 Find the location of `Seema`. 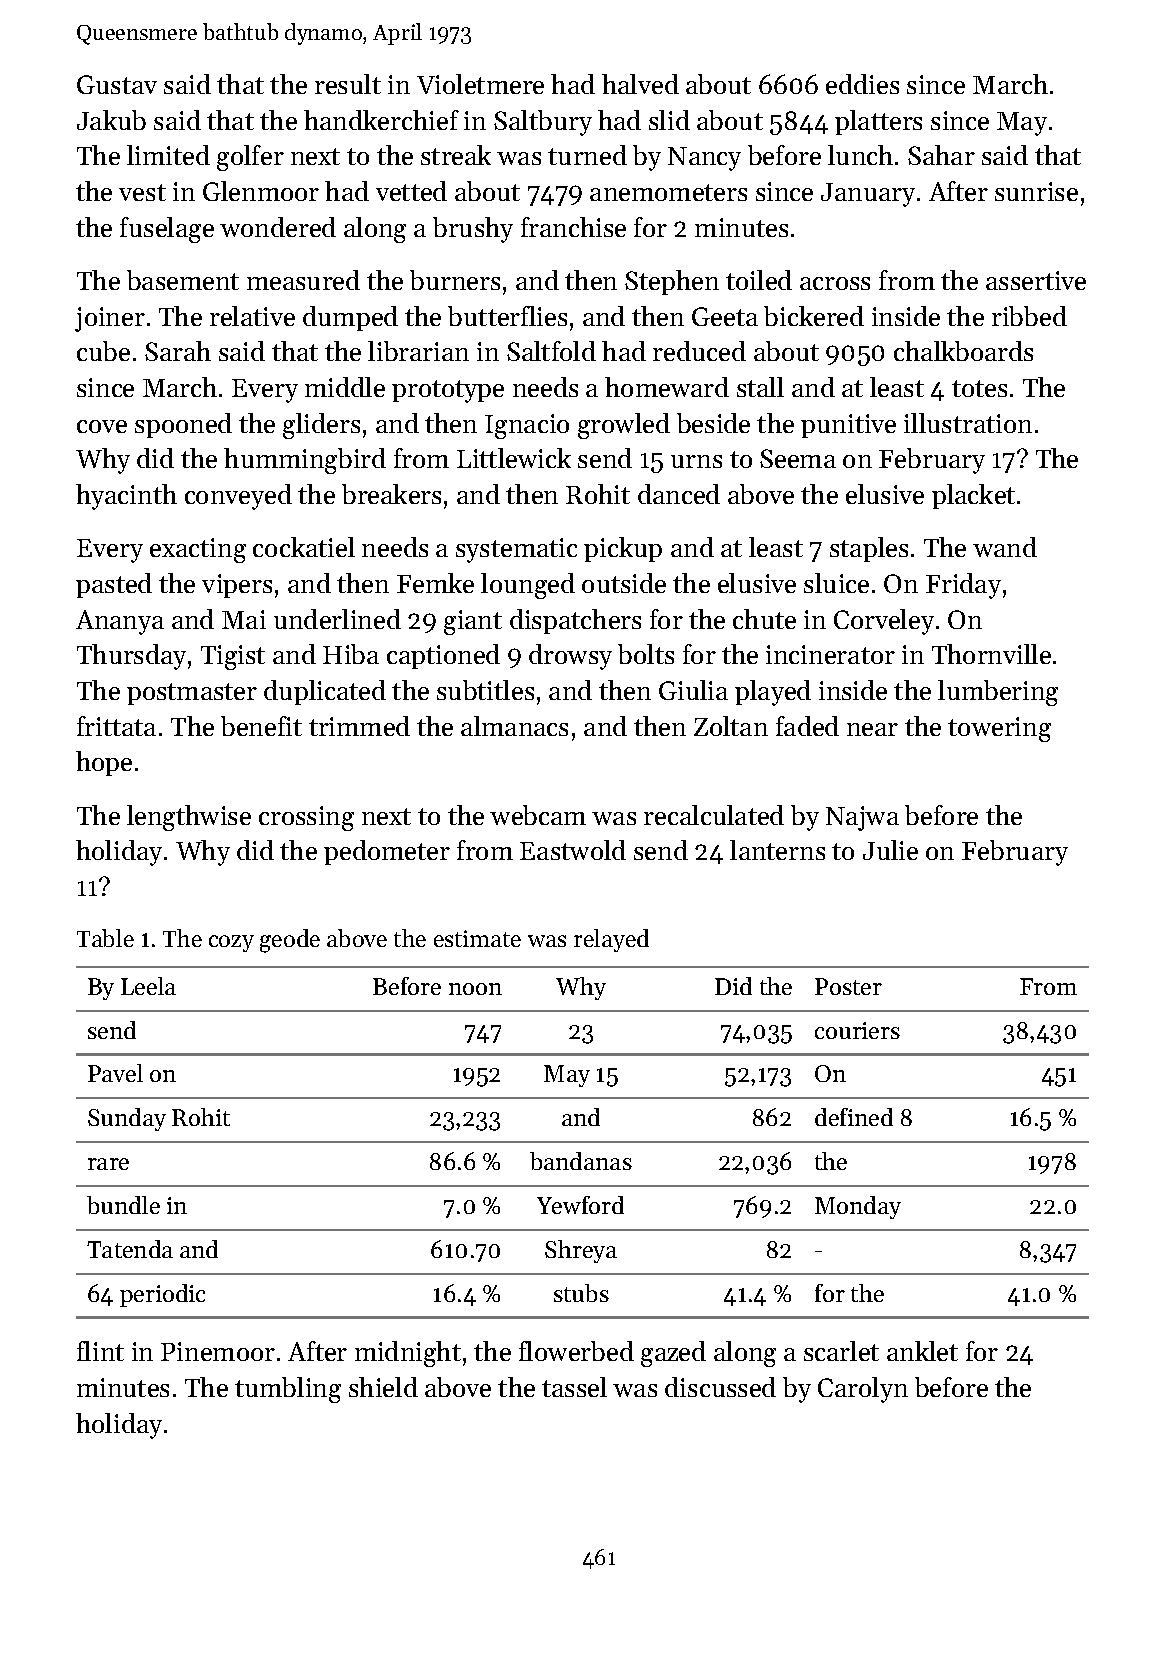

Seema is located at coordinates (798, 458).
